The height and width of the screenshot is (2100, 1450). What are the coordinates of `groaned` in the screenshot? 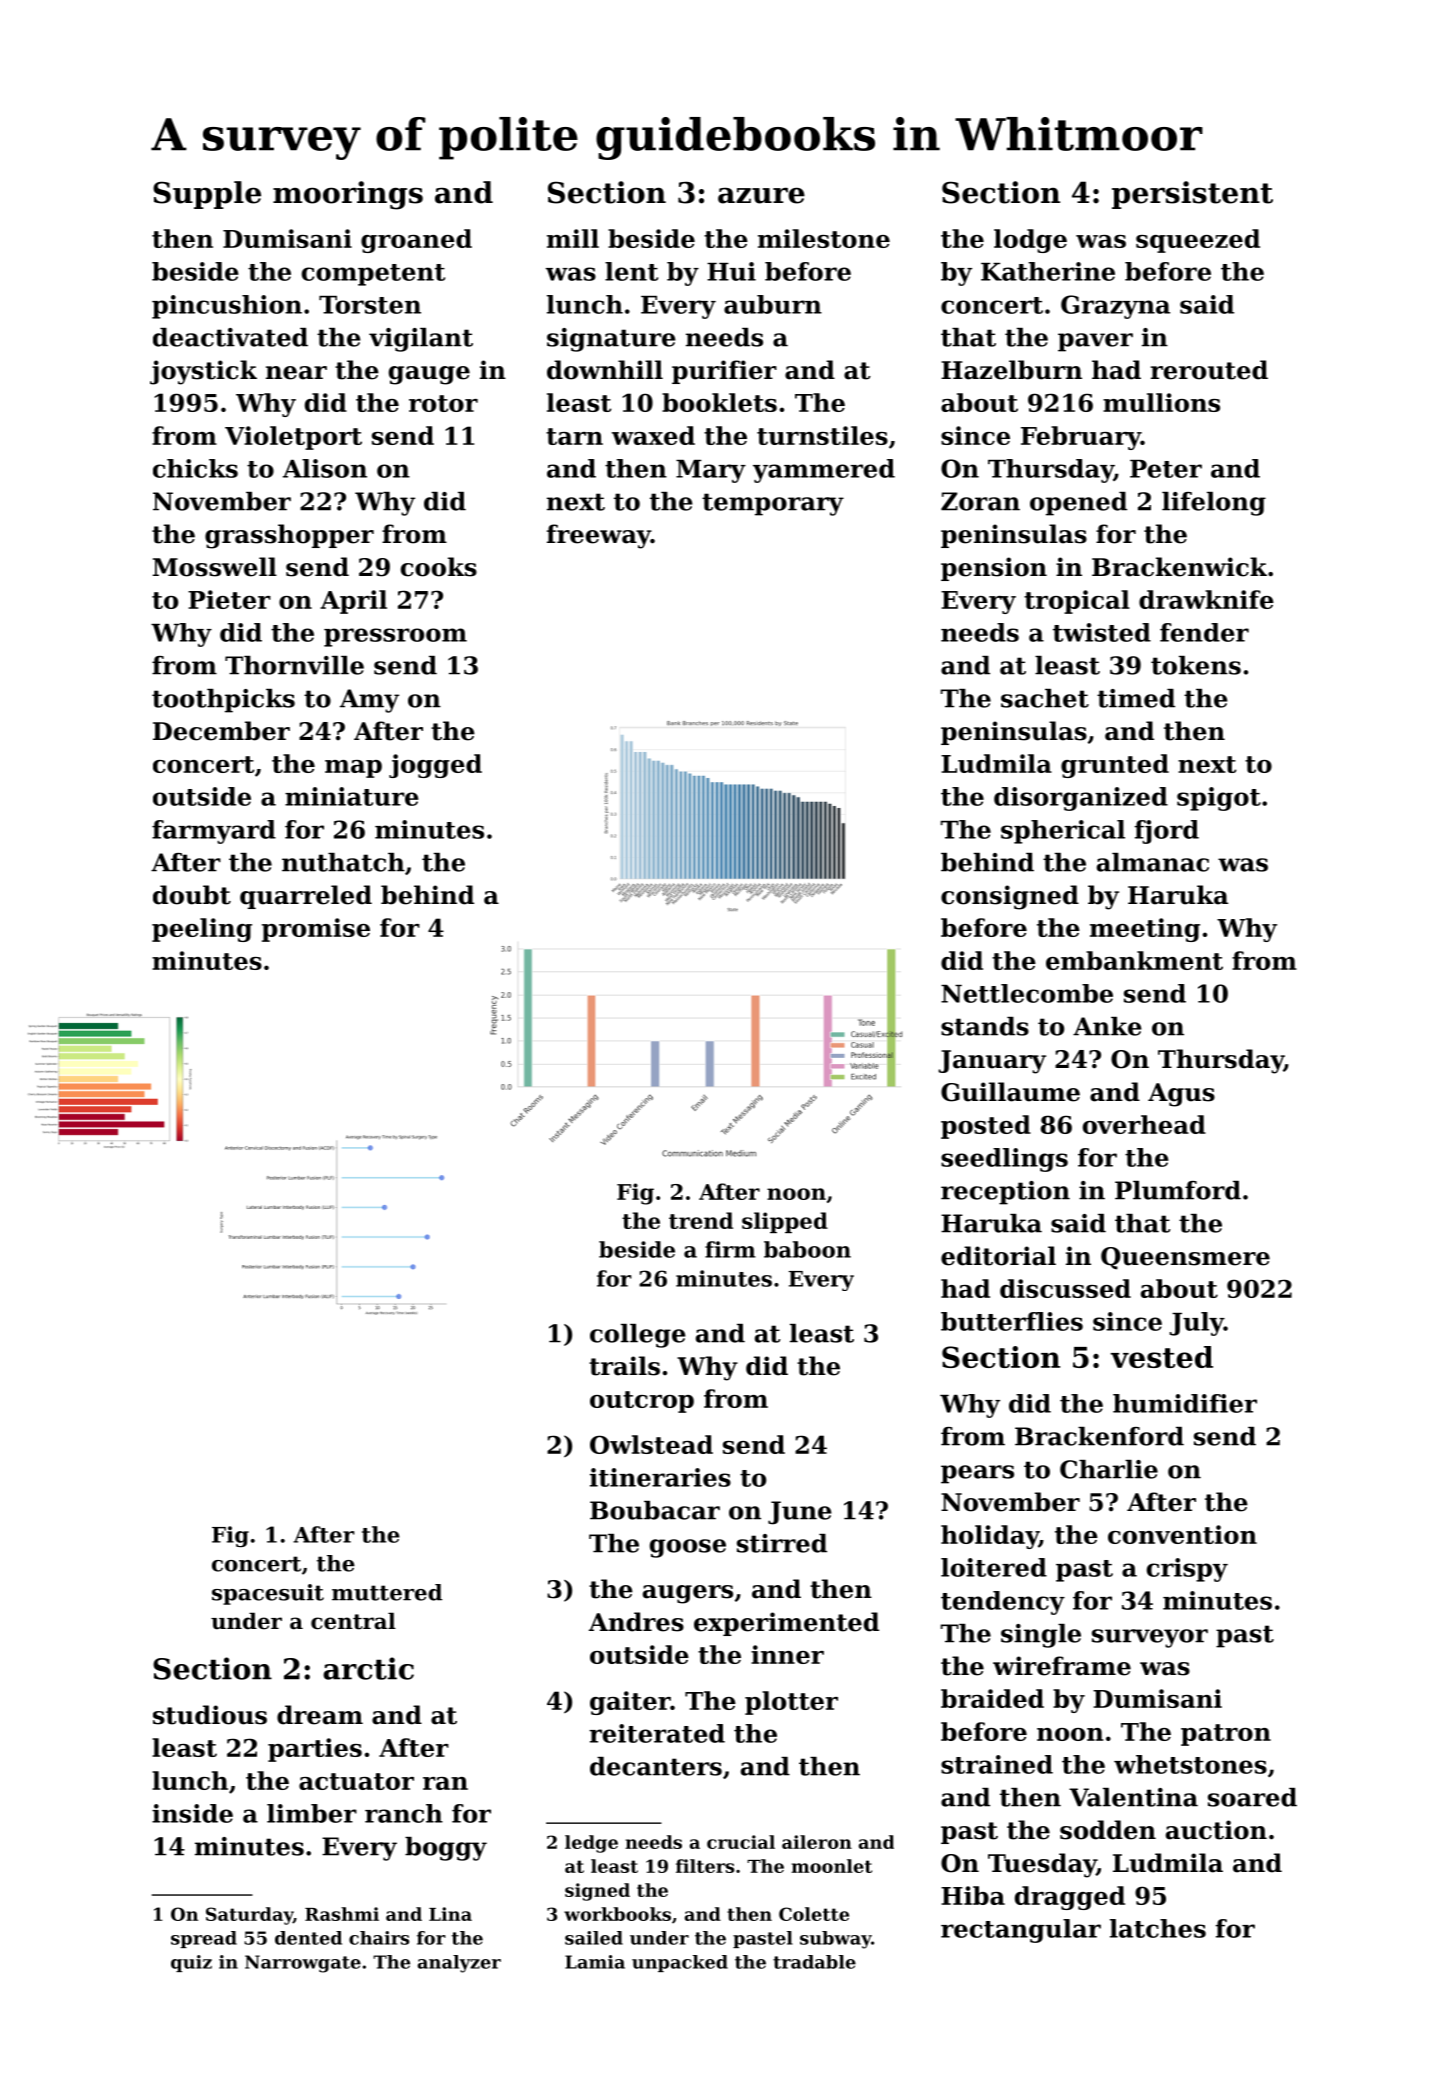 It's located at (416, 241).
